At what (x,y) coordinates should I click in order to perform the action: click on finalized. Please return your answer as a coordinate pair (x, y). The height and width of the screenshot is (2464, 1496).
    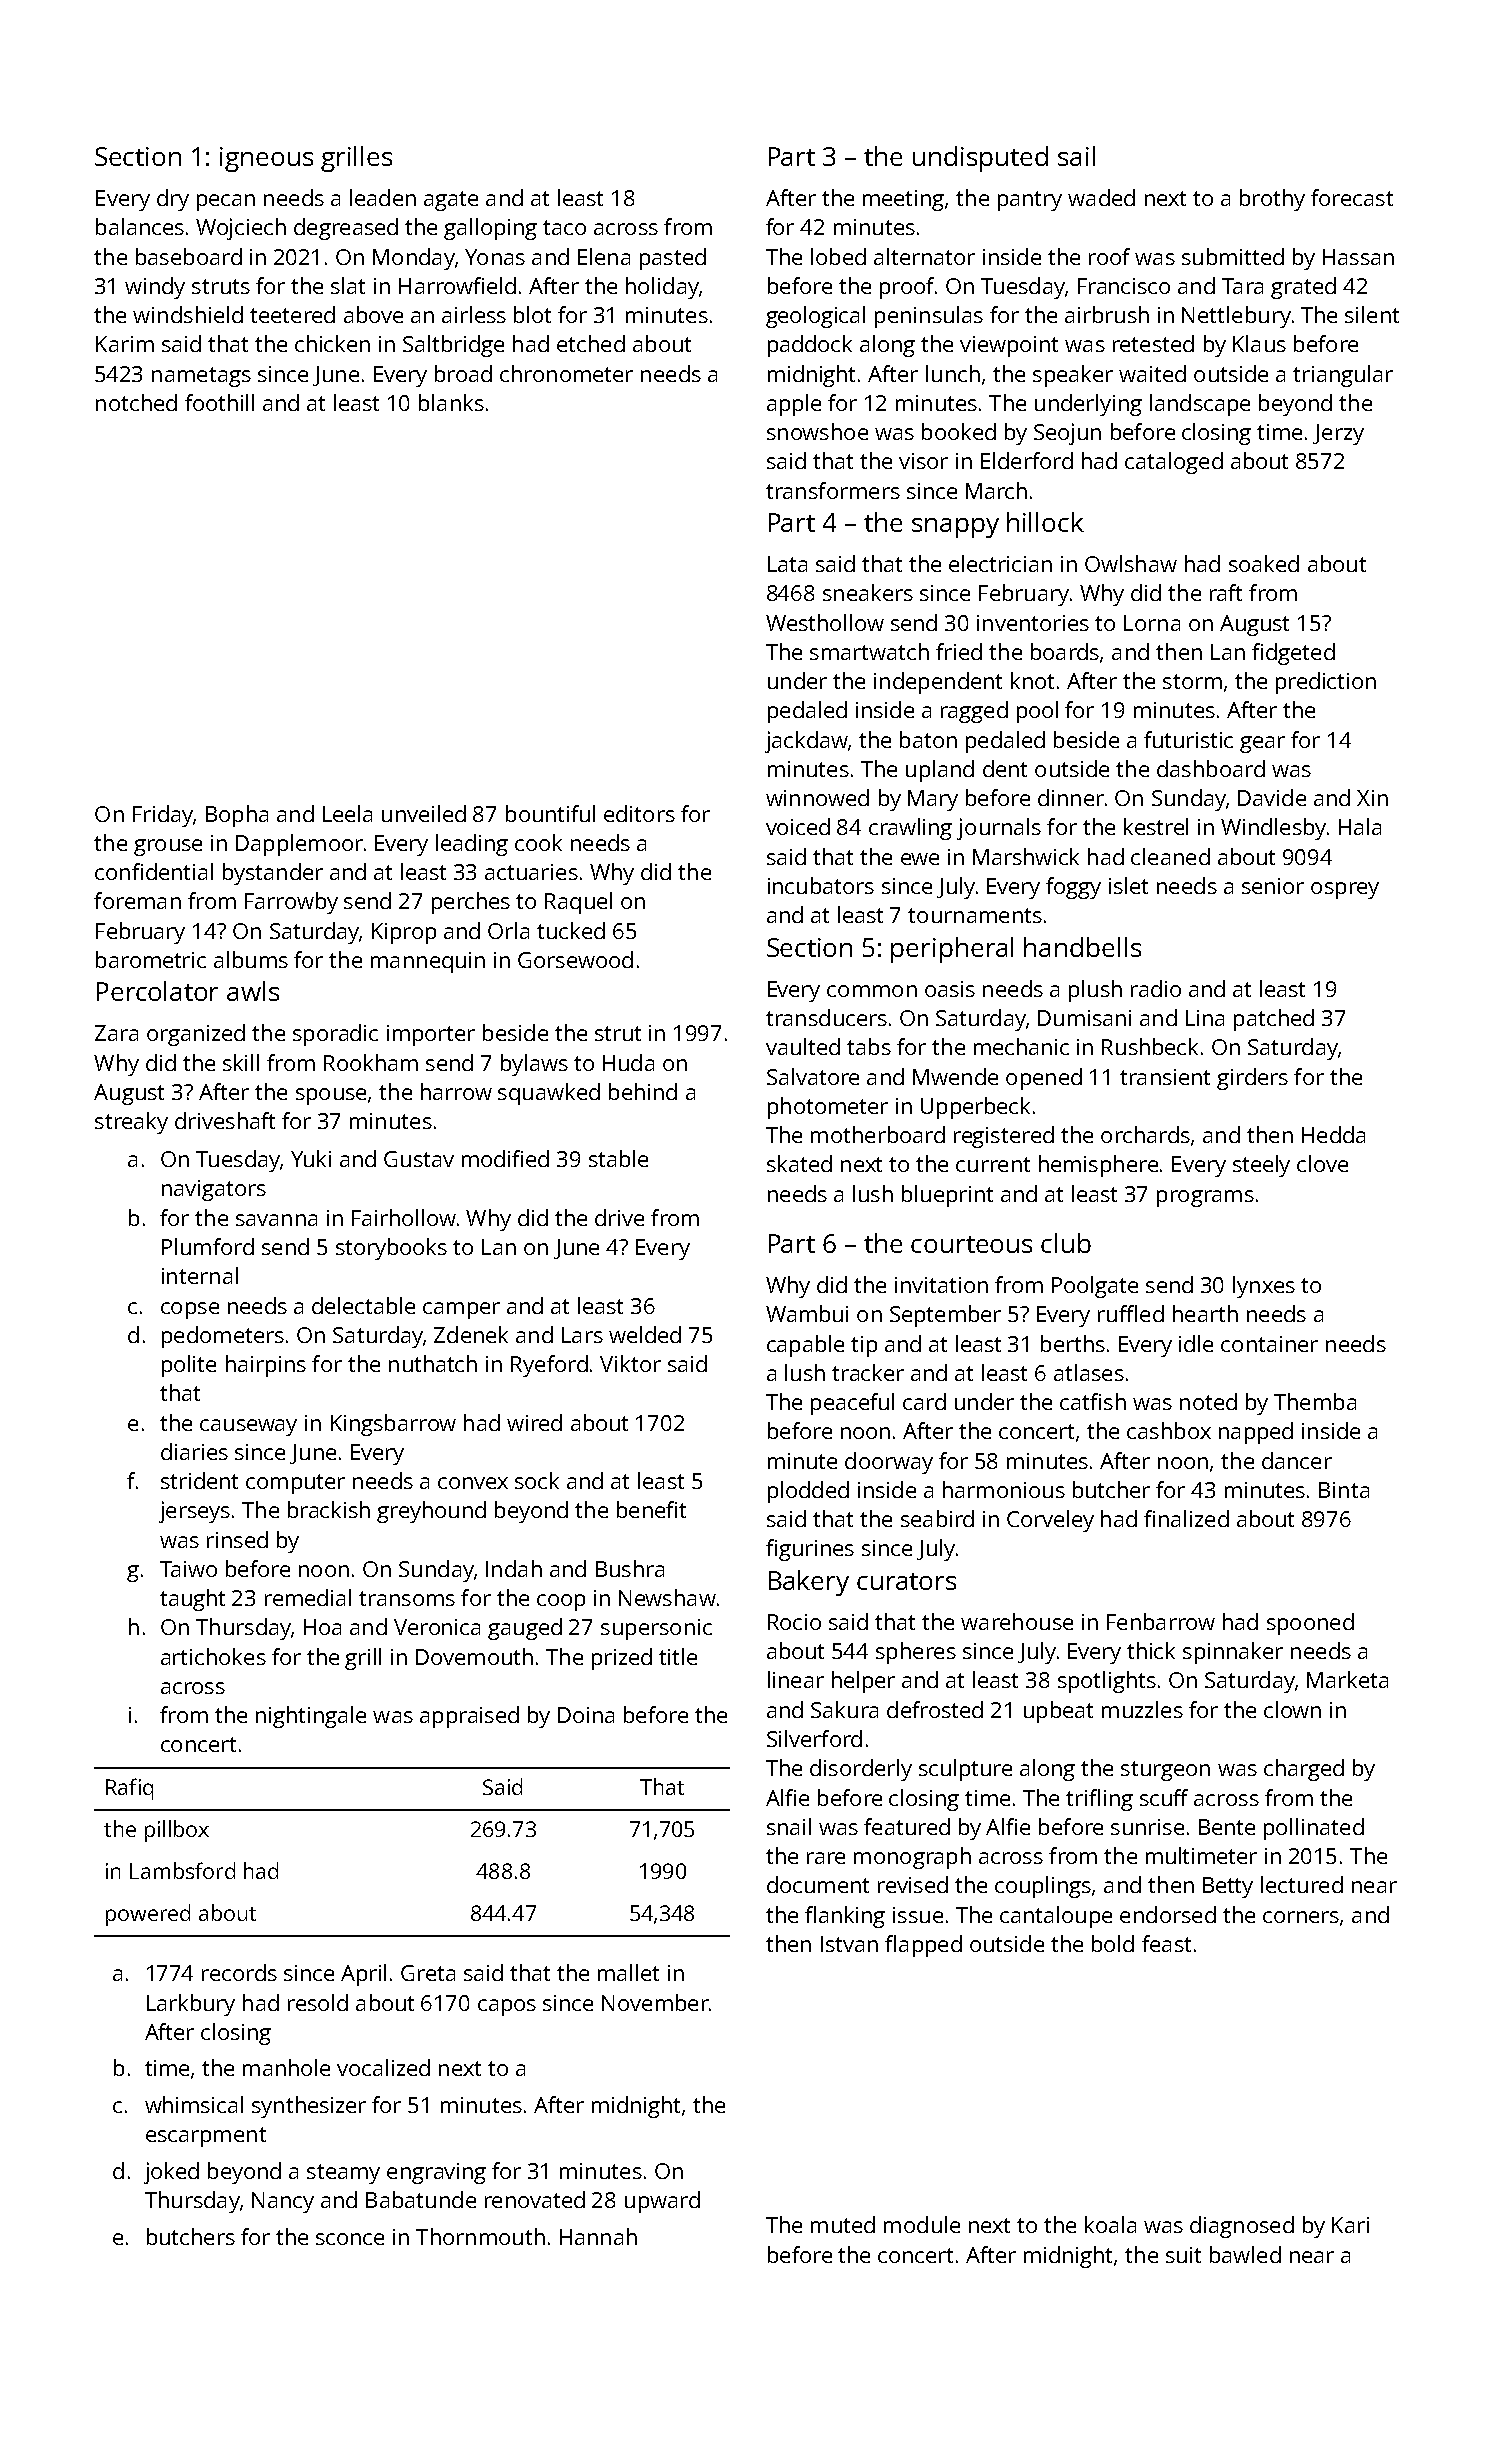
    Looking at the image, I should click on (1186, 1518).
